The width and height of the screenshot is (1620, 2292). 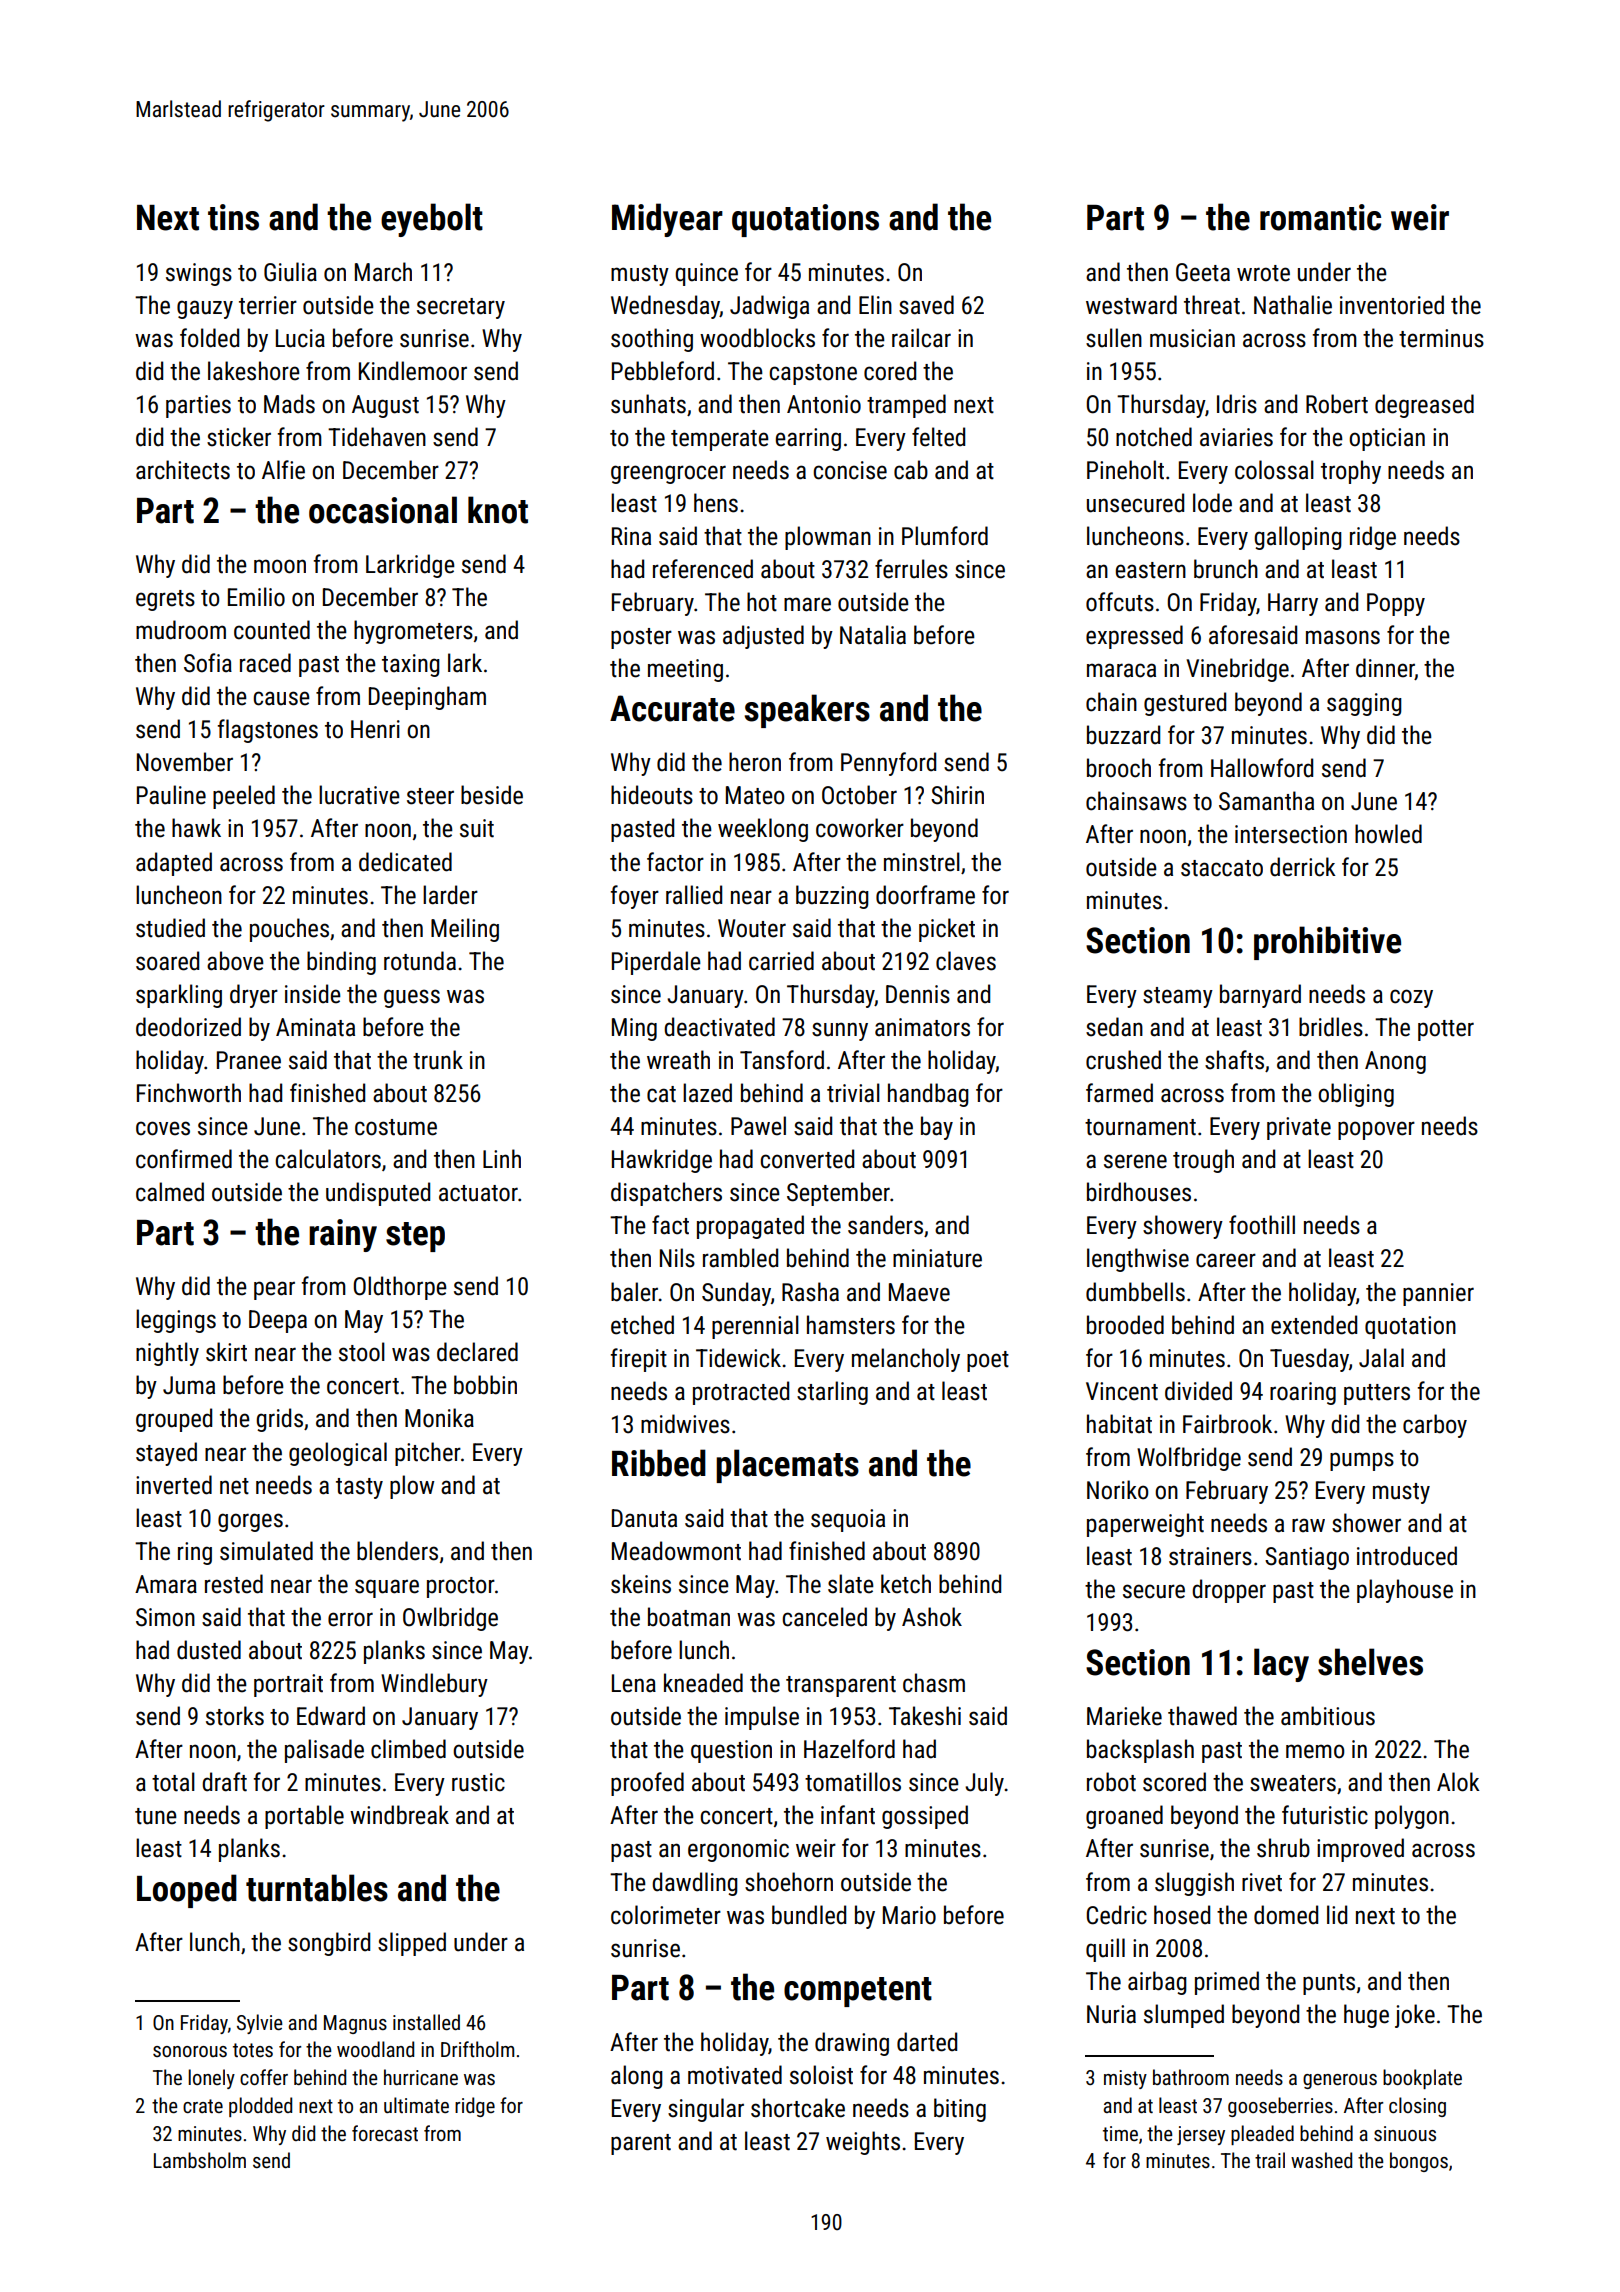 What do you see at coordinates (631, 536) in the screenshot?
I see `Rina` at bounding box center [631, 536].
